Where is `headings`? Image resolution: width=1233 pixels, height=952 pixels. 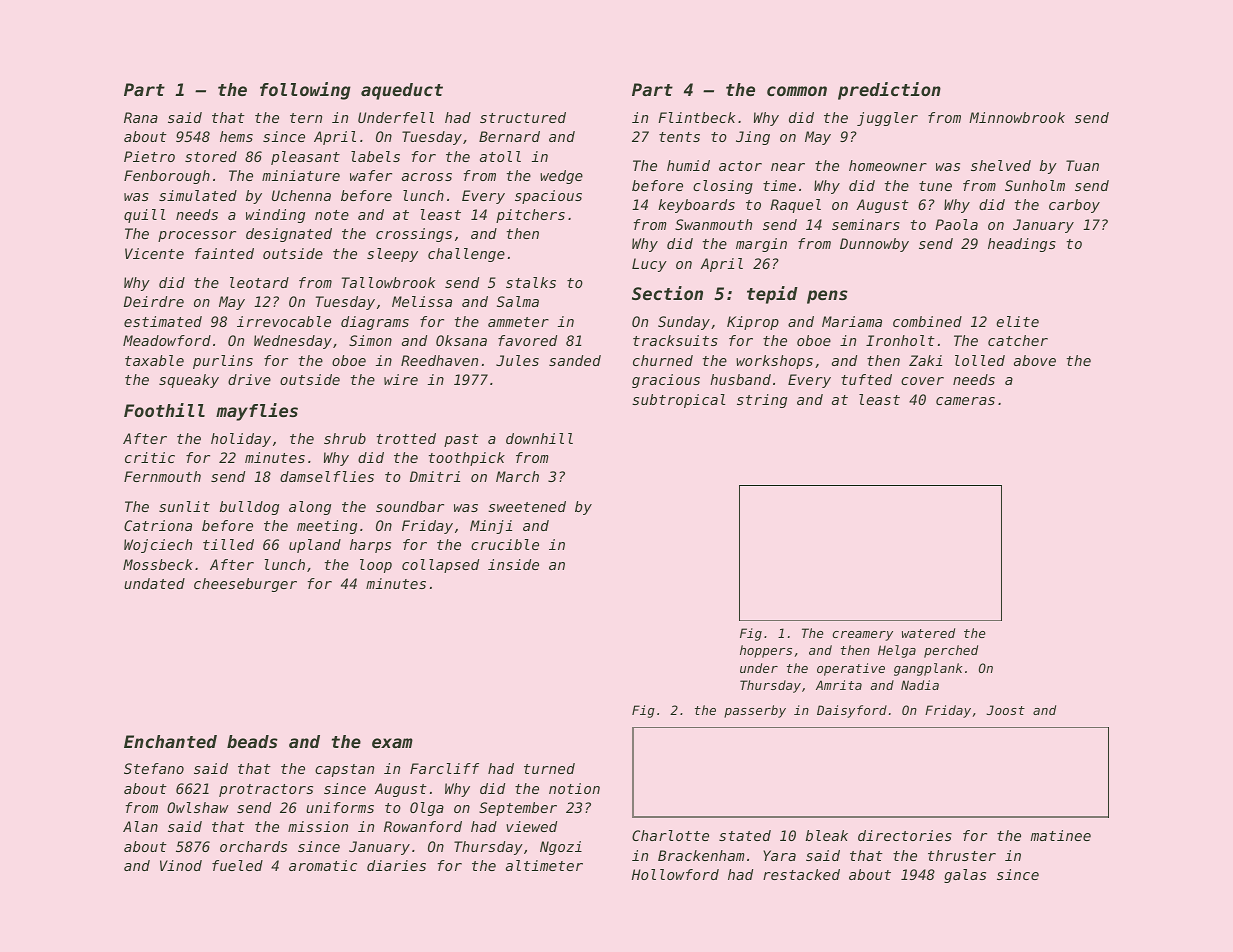 headings is located at coordinates (1022, 245).
